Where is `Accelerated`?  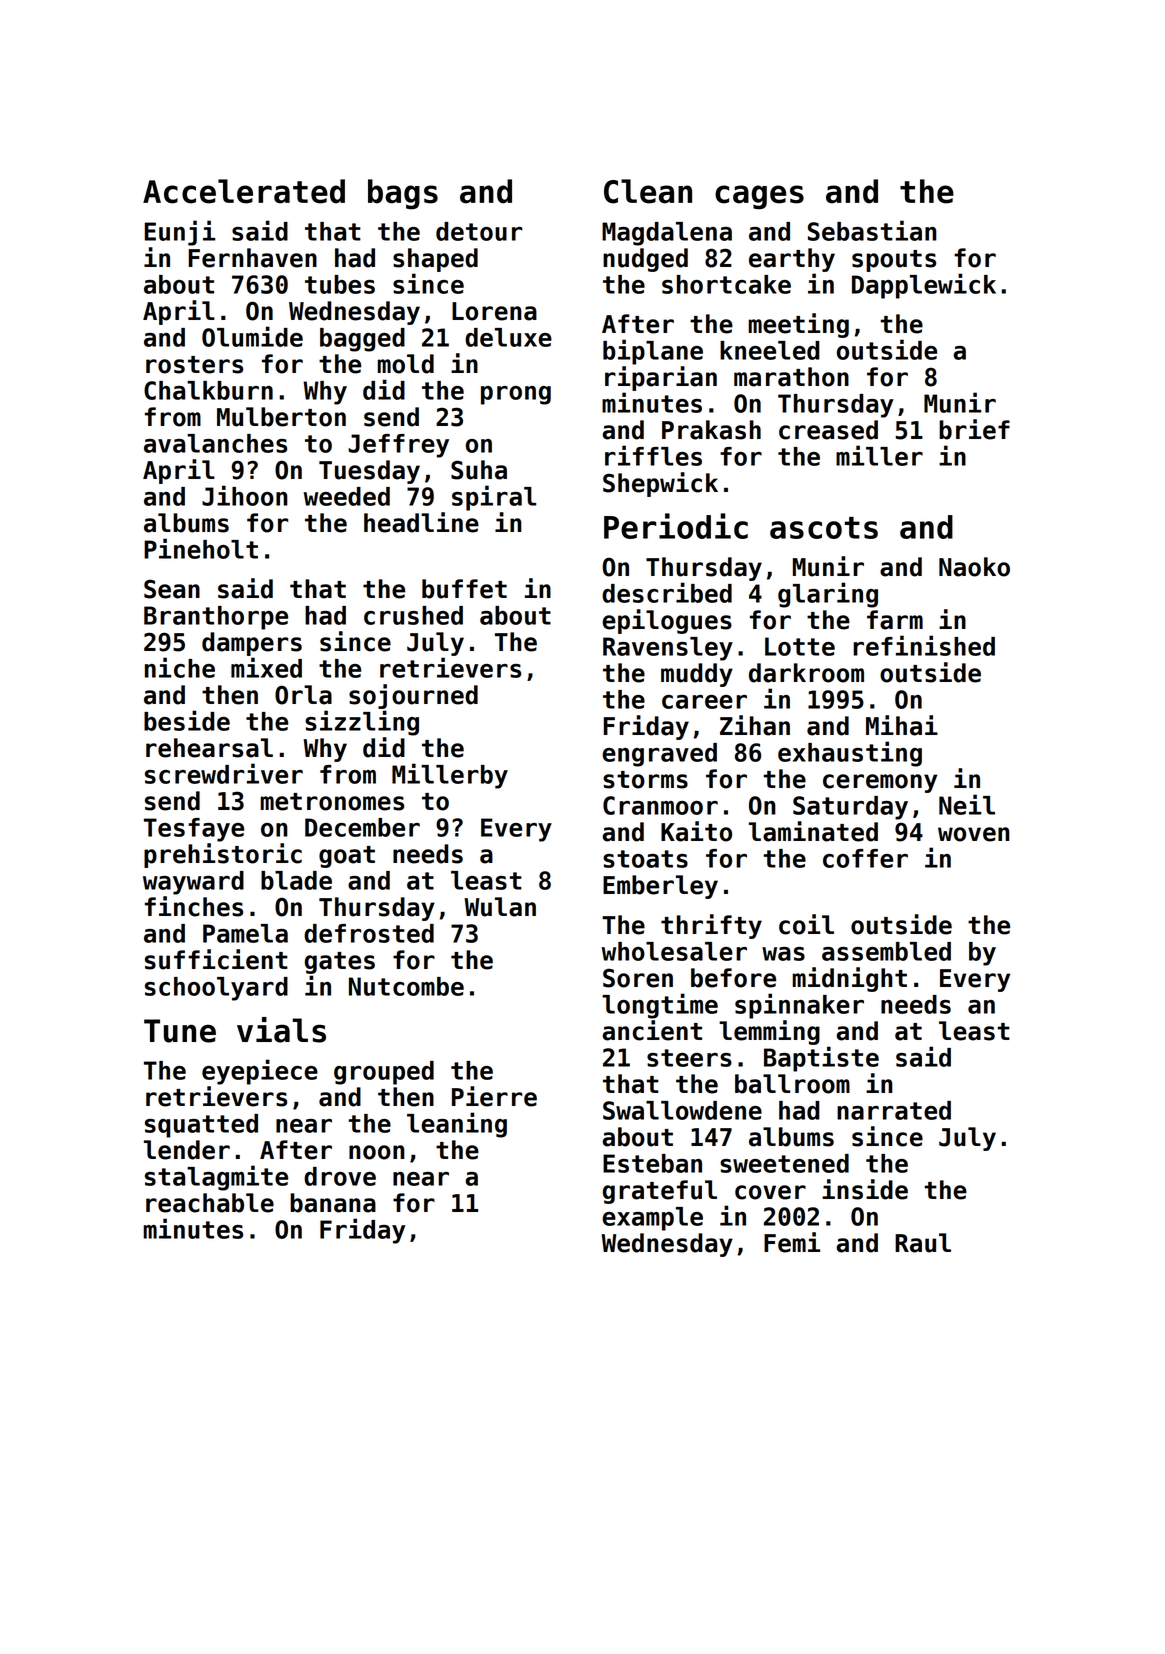 Accelerated is located at coordinates (244, 191).
